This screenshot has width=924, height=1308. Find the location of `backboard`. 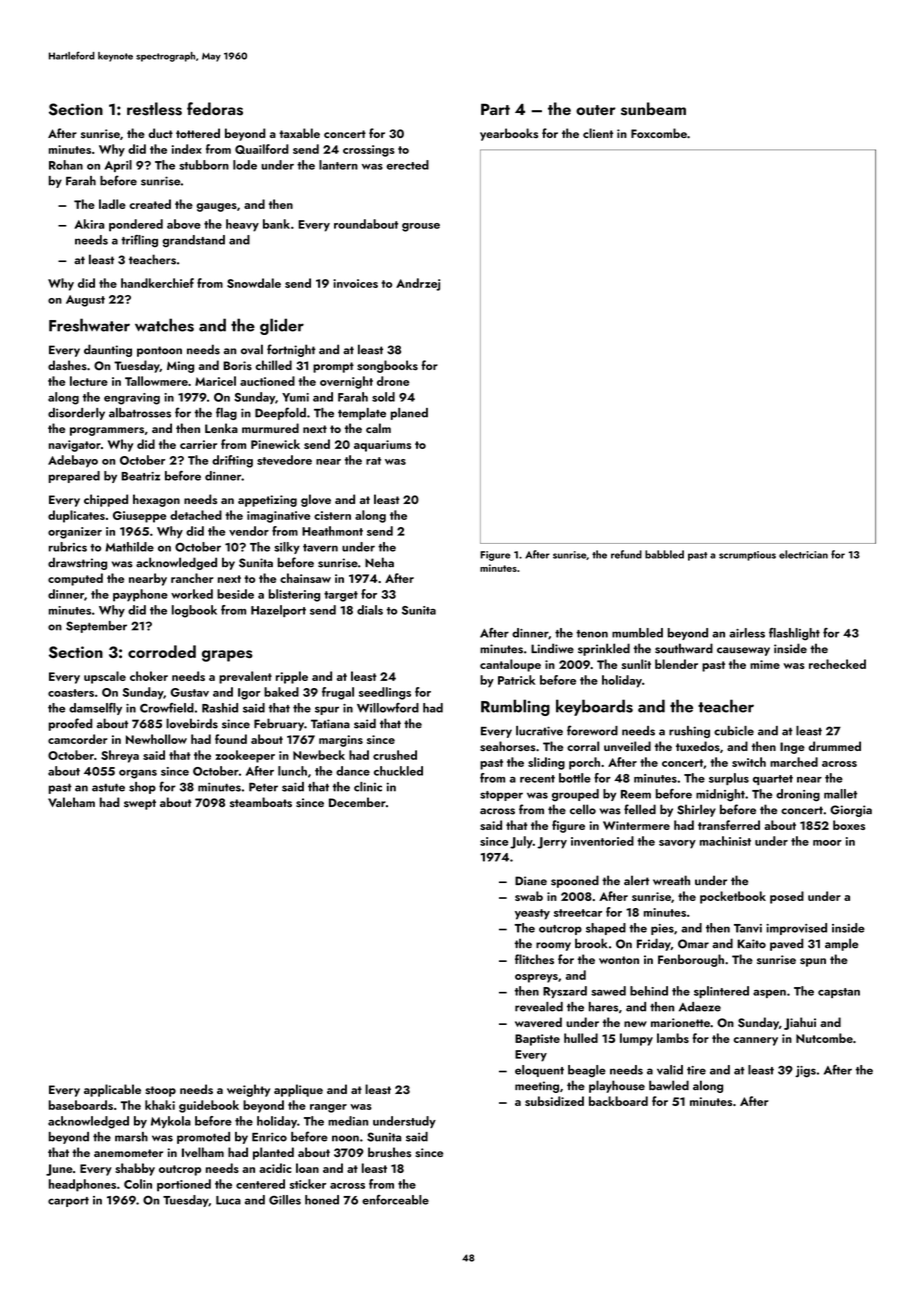

backboard is located at coordinates (618, 1101).
